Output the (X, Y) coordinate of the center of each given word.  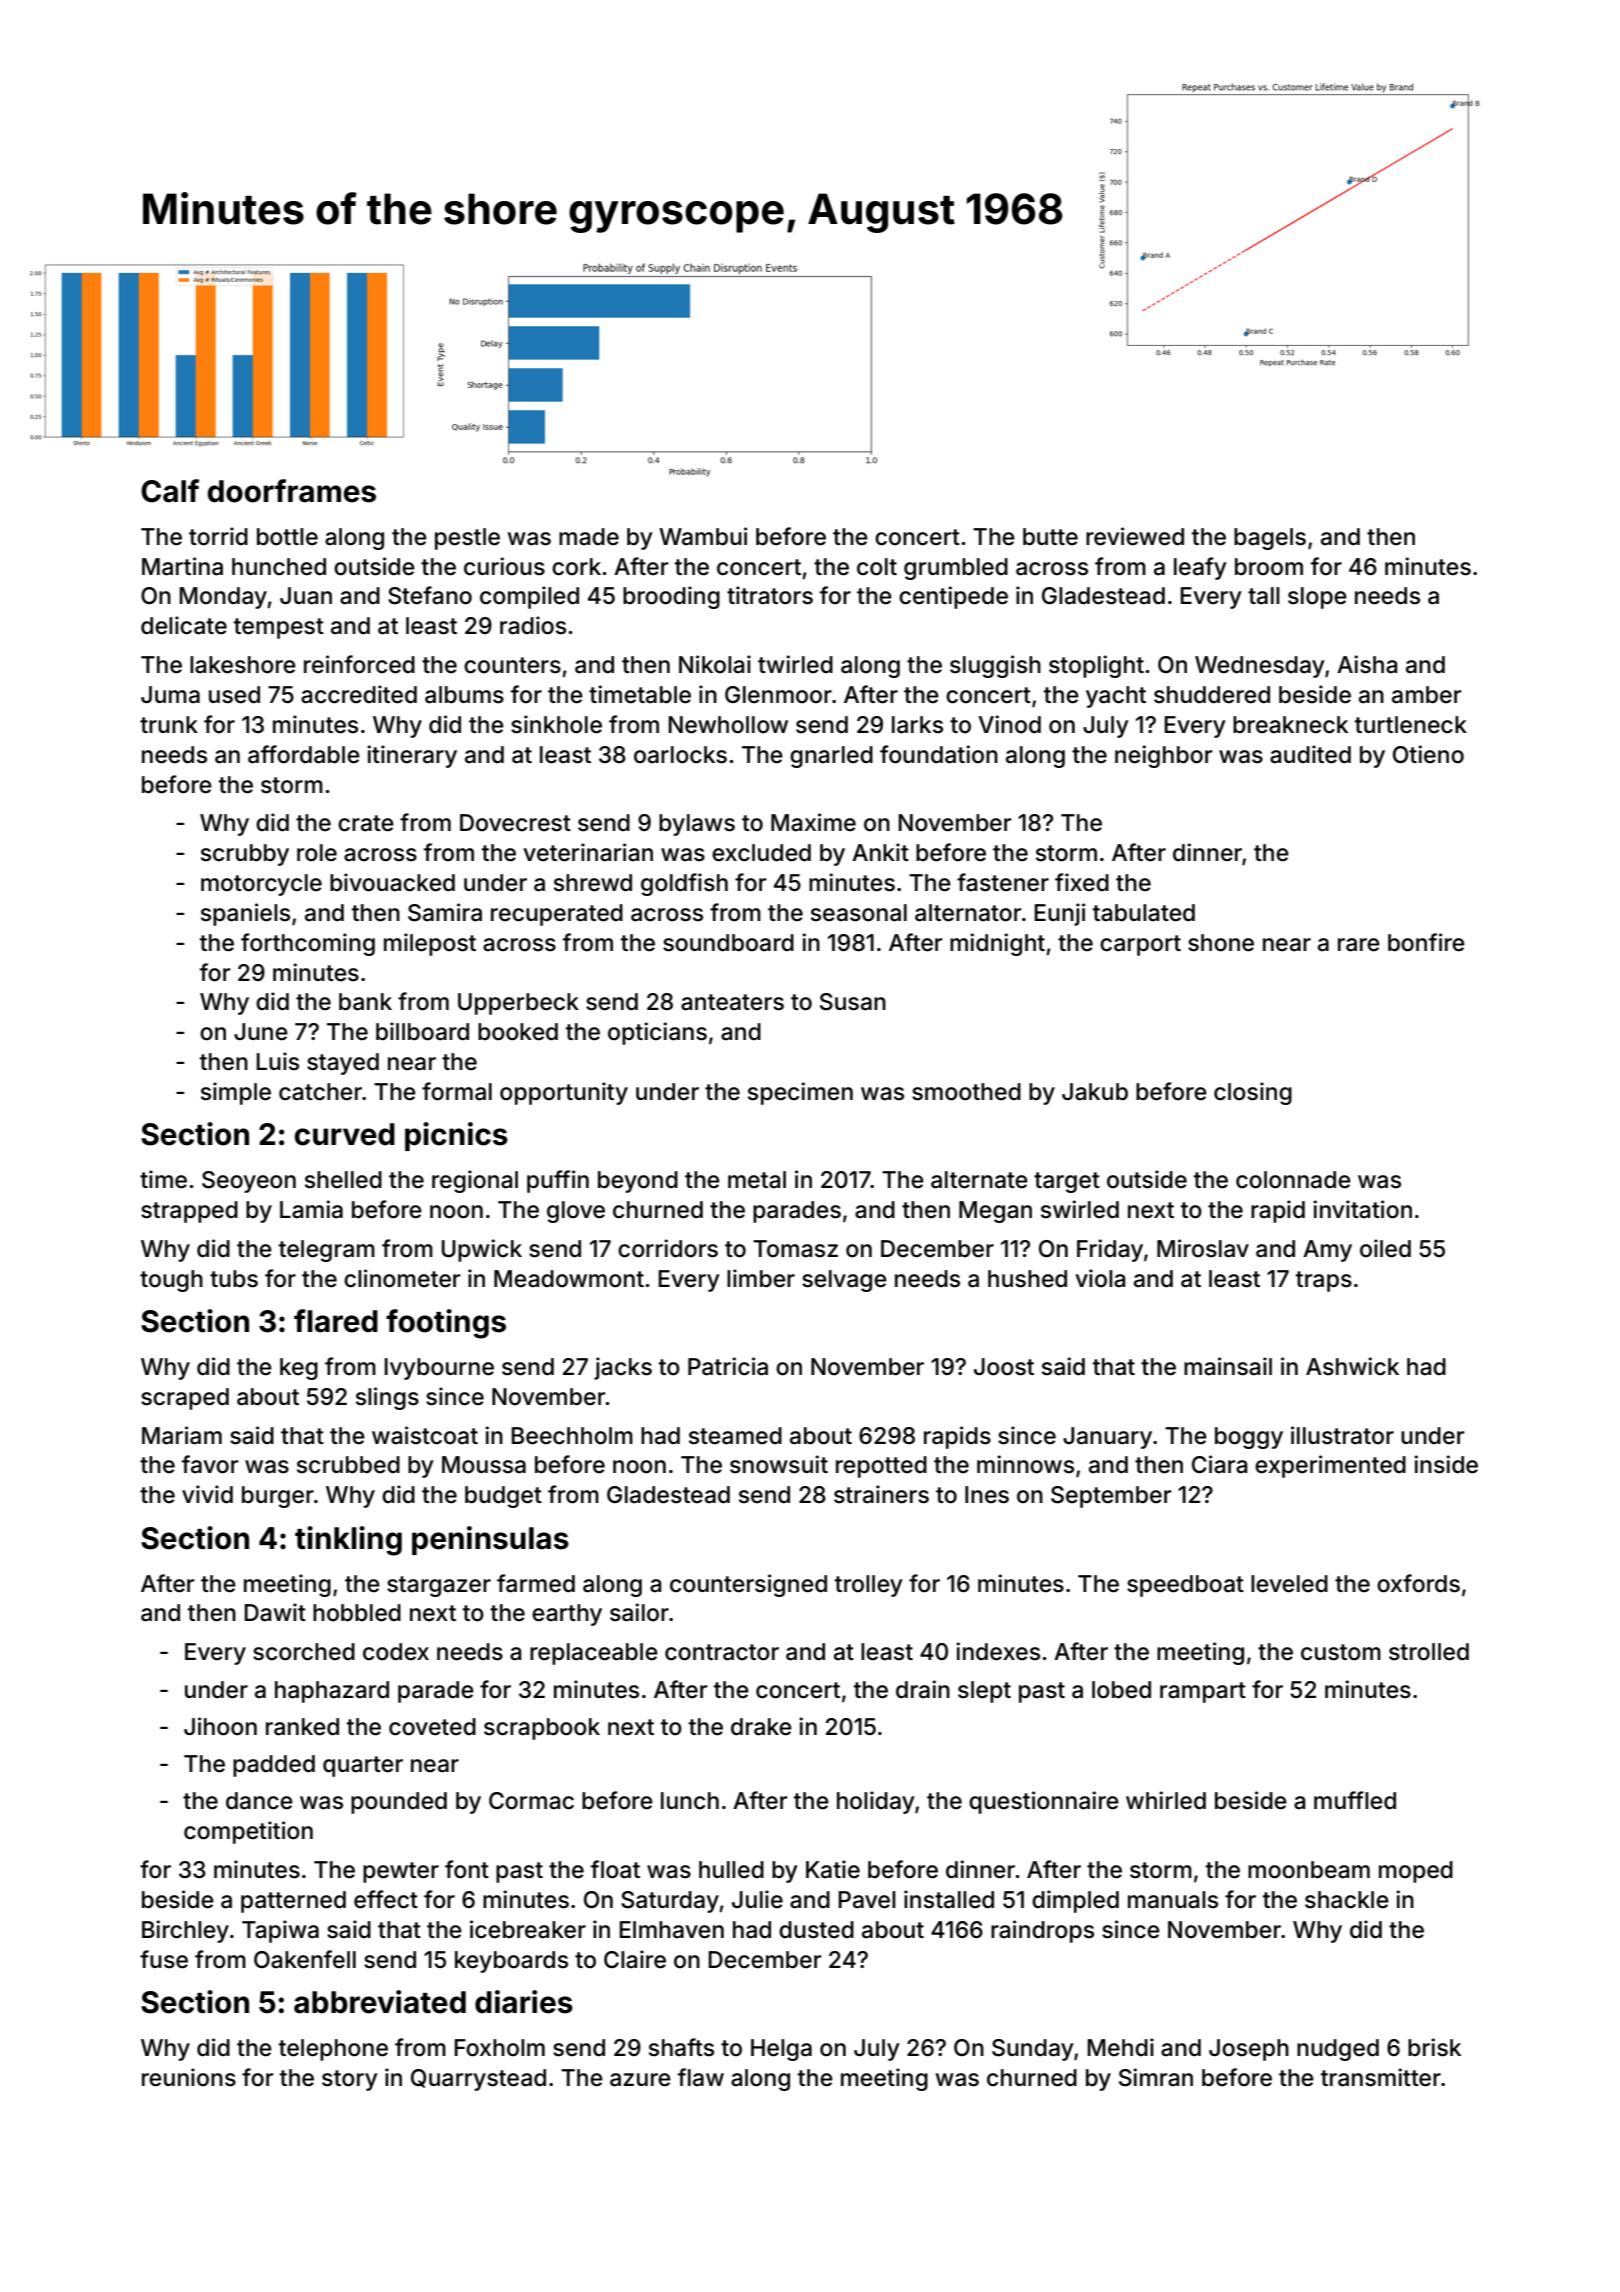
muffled (1355, 1800)
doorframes (292, 491)
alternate (979, 1180)
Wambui (703, 536)
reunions (189, 2077)
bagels (1270, 539)
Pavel (867, 1900)
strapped (189, 1212)
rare (1359, 945)
